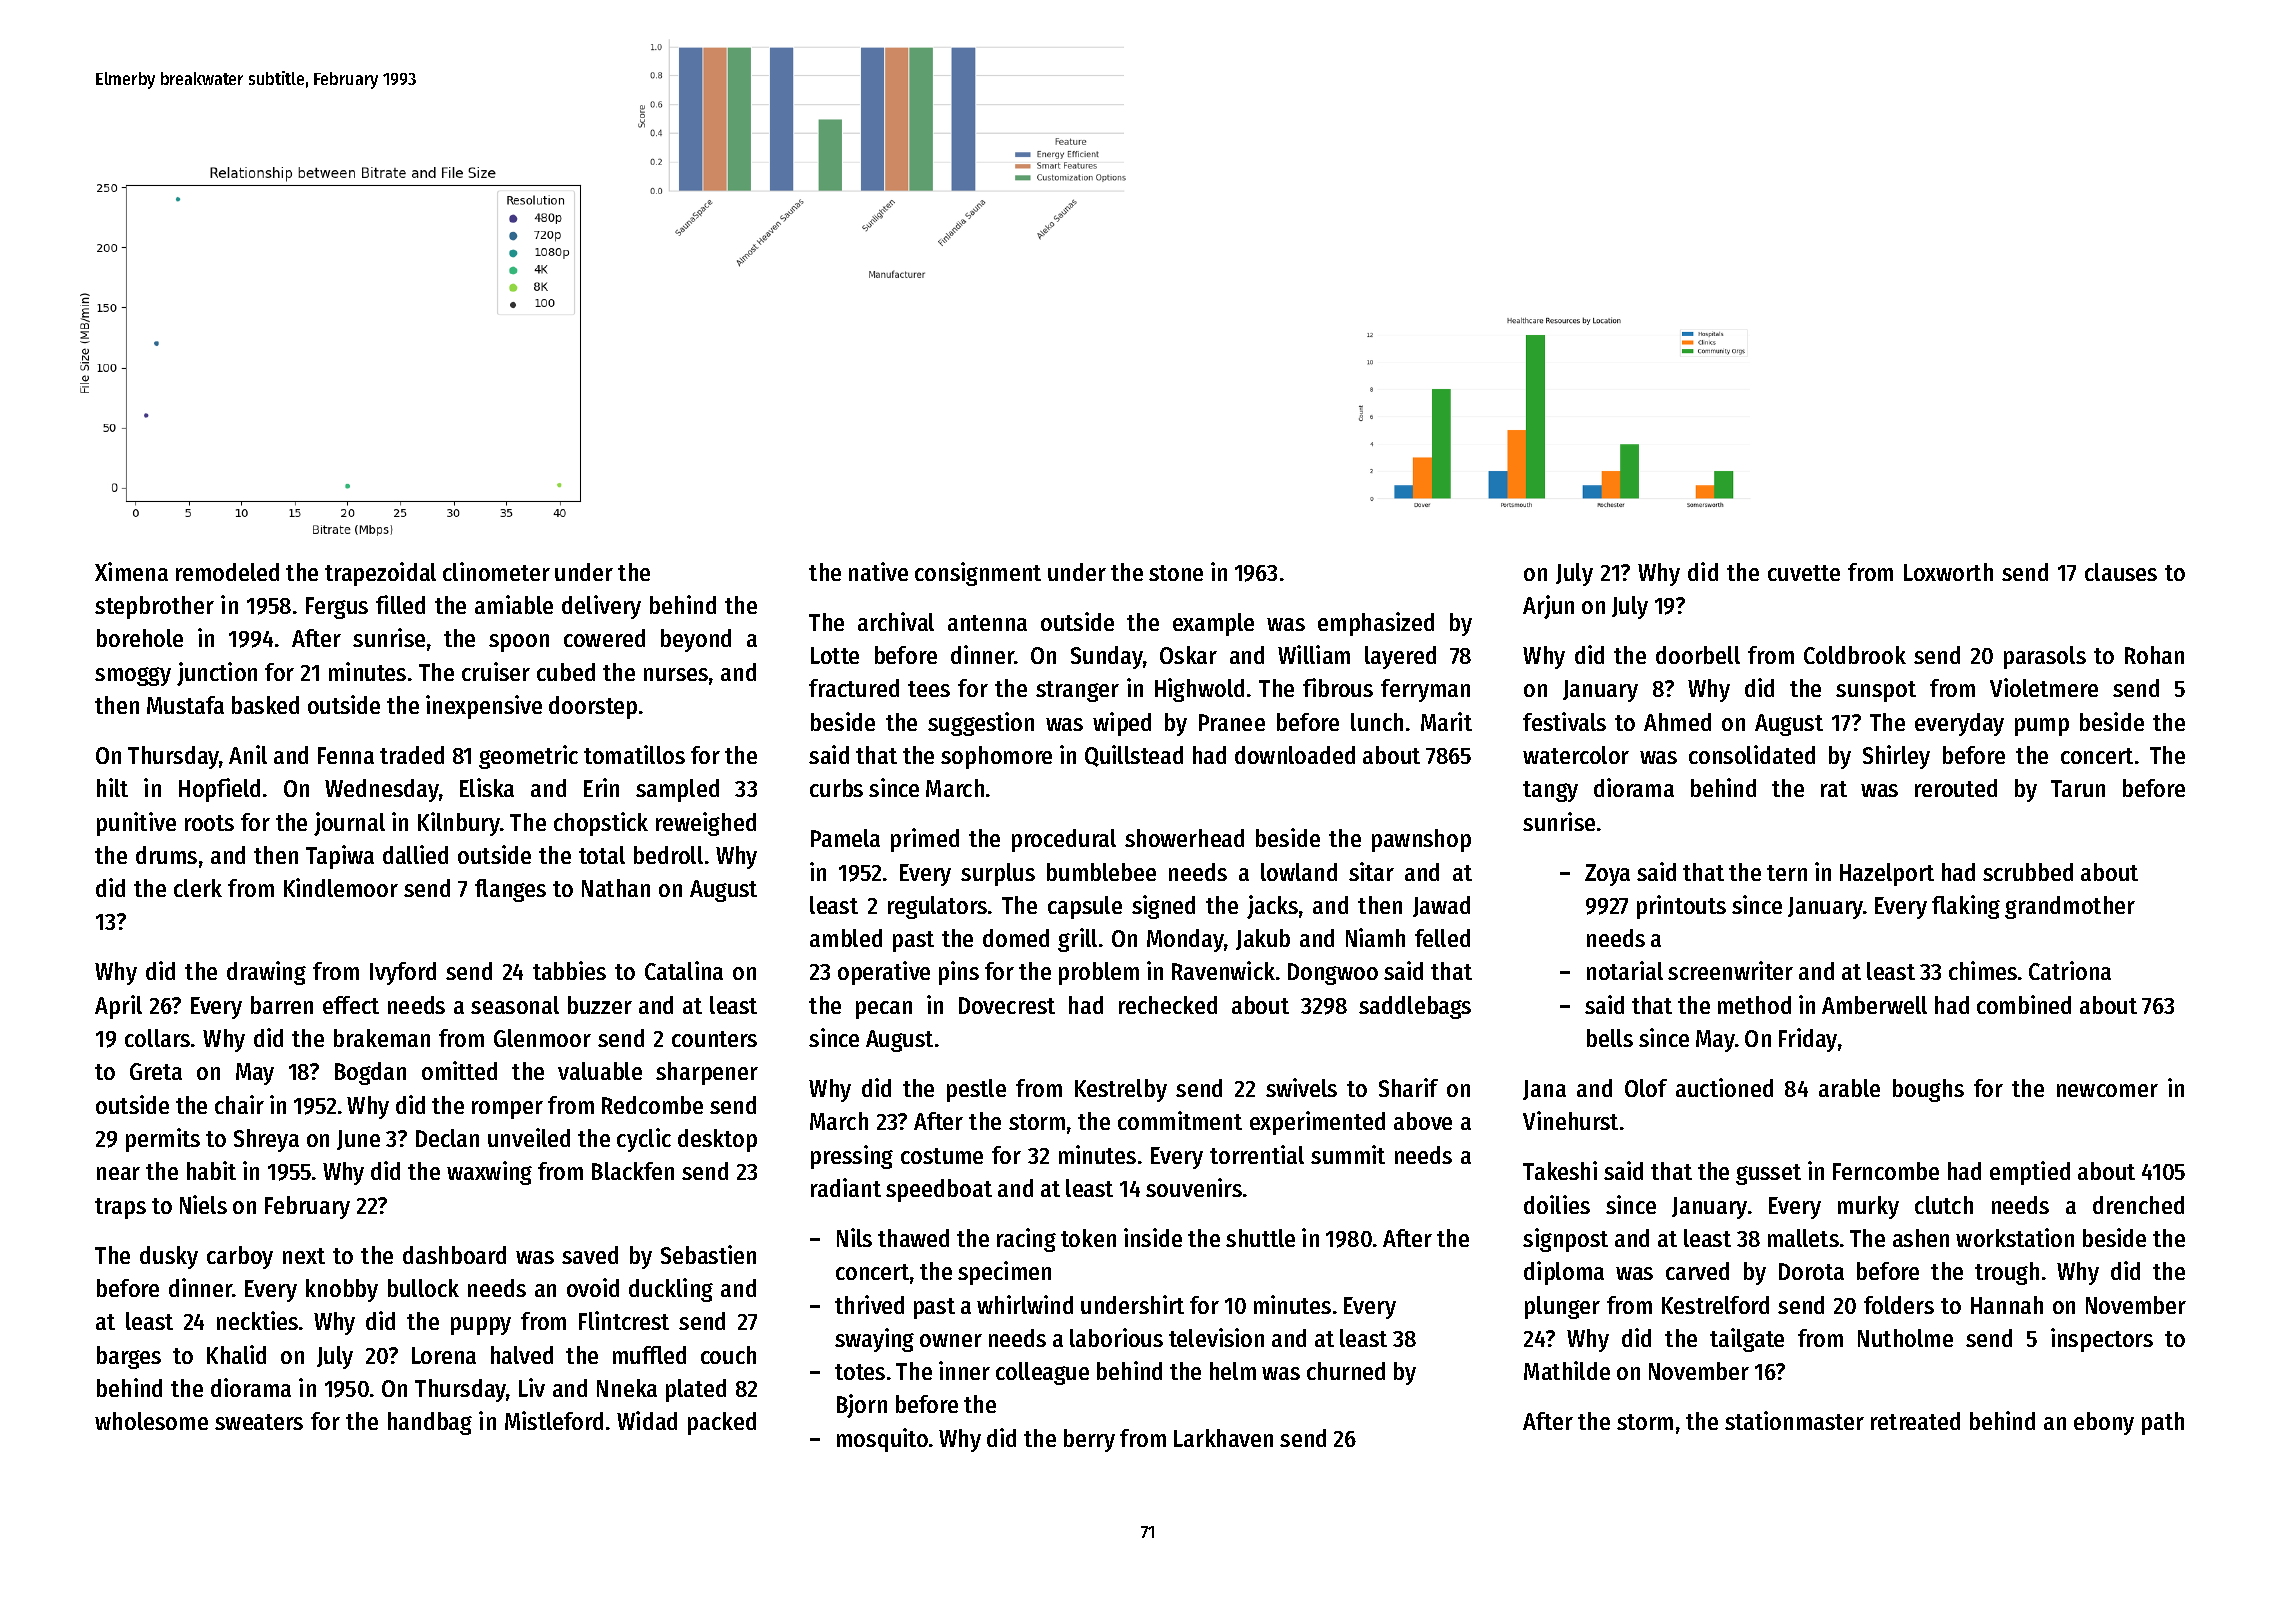 The height and width of the screenshot is (1614, 2282). Describe the element at coordinates (1754, 1005) in the screenshot. I see `method` at that location.
